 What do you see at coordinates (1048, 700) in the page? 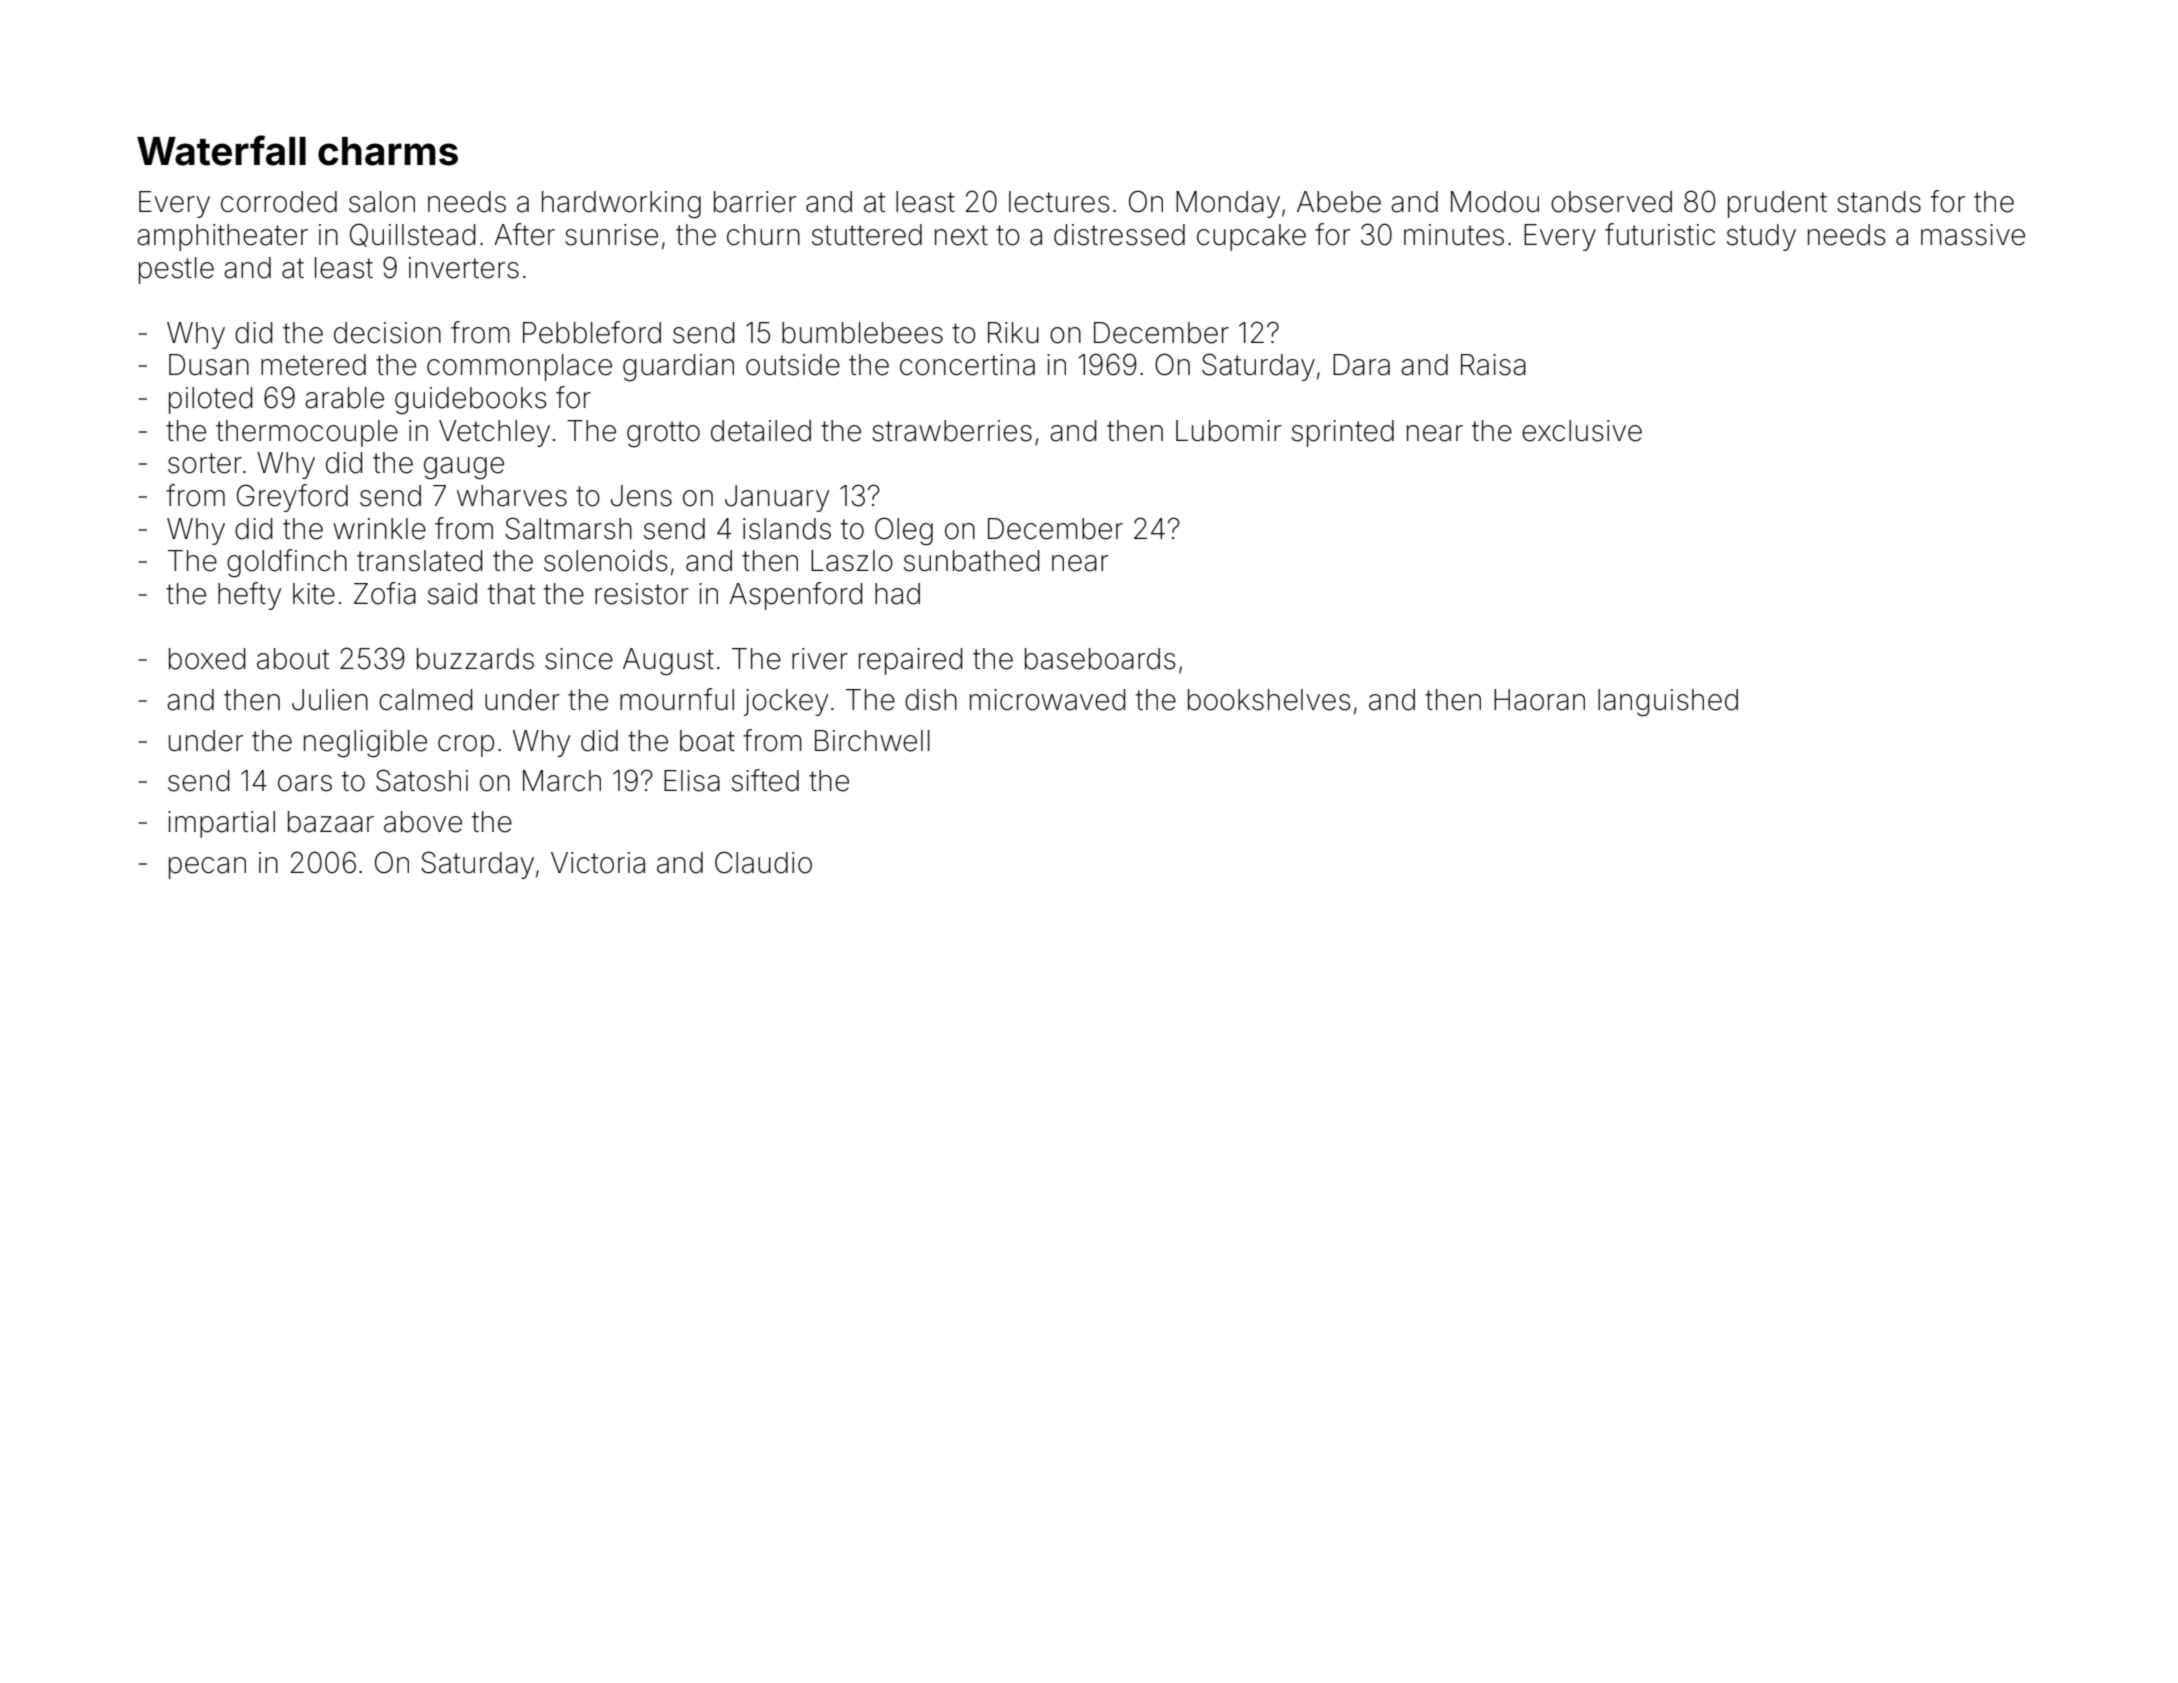
I see `microwaved` at bounding box center [1048, 700].
